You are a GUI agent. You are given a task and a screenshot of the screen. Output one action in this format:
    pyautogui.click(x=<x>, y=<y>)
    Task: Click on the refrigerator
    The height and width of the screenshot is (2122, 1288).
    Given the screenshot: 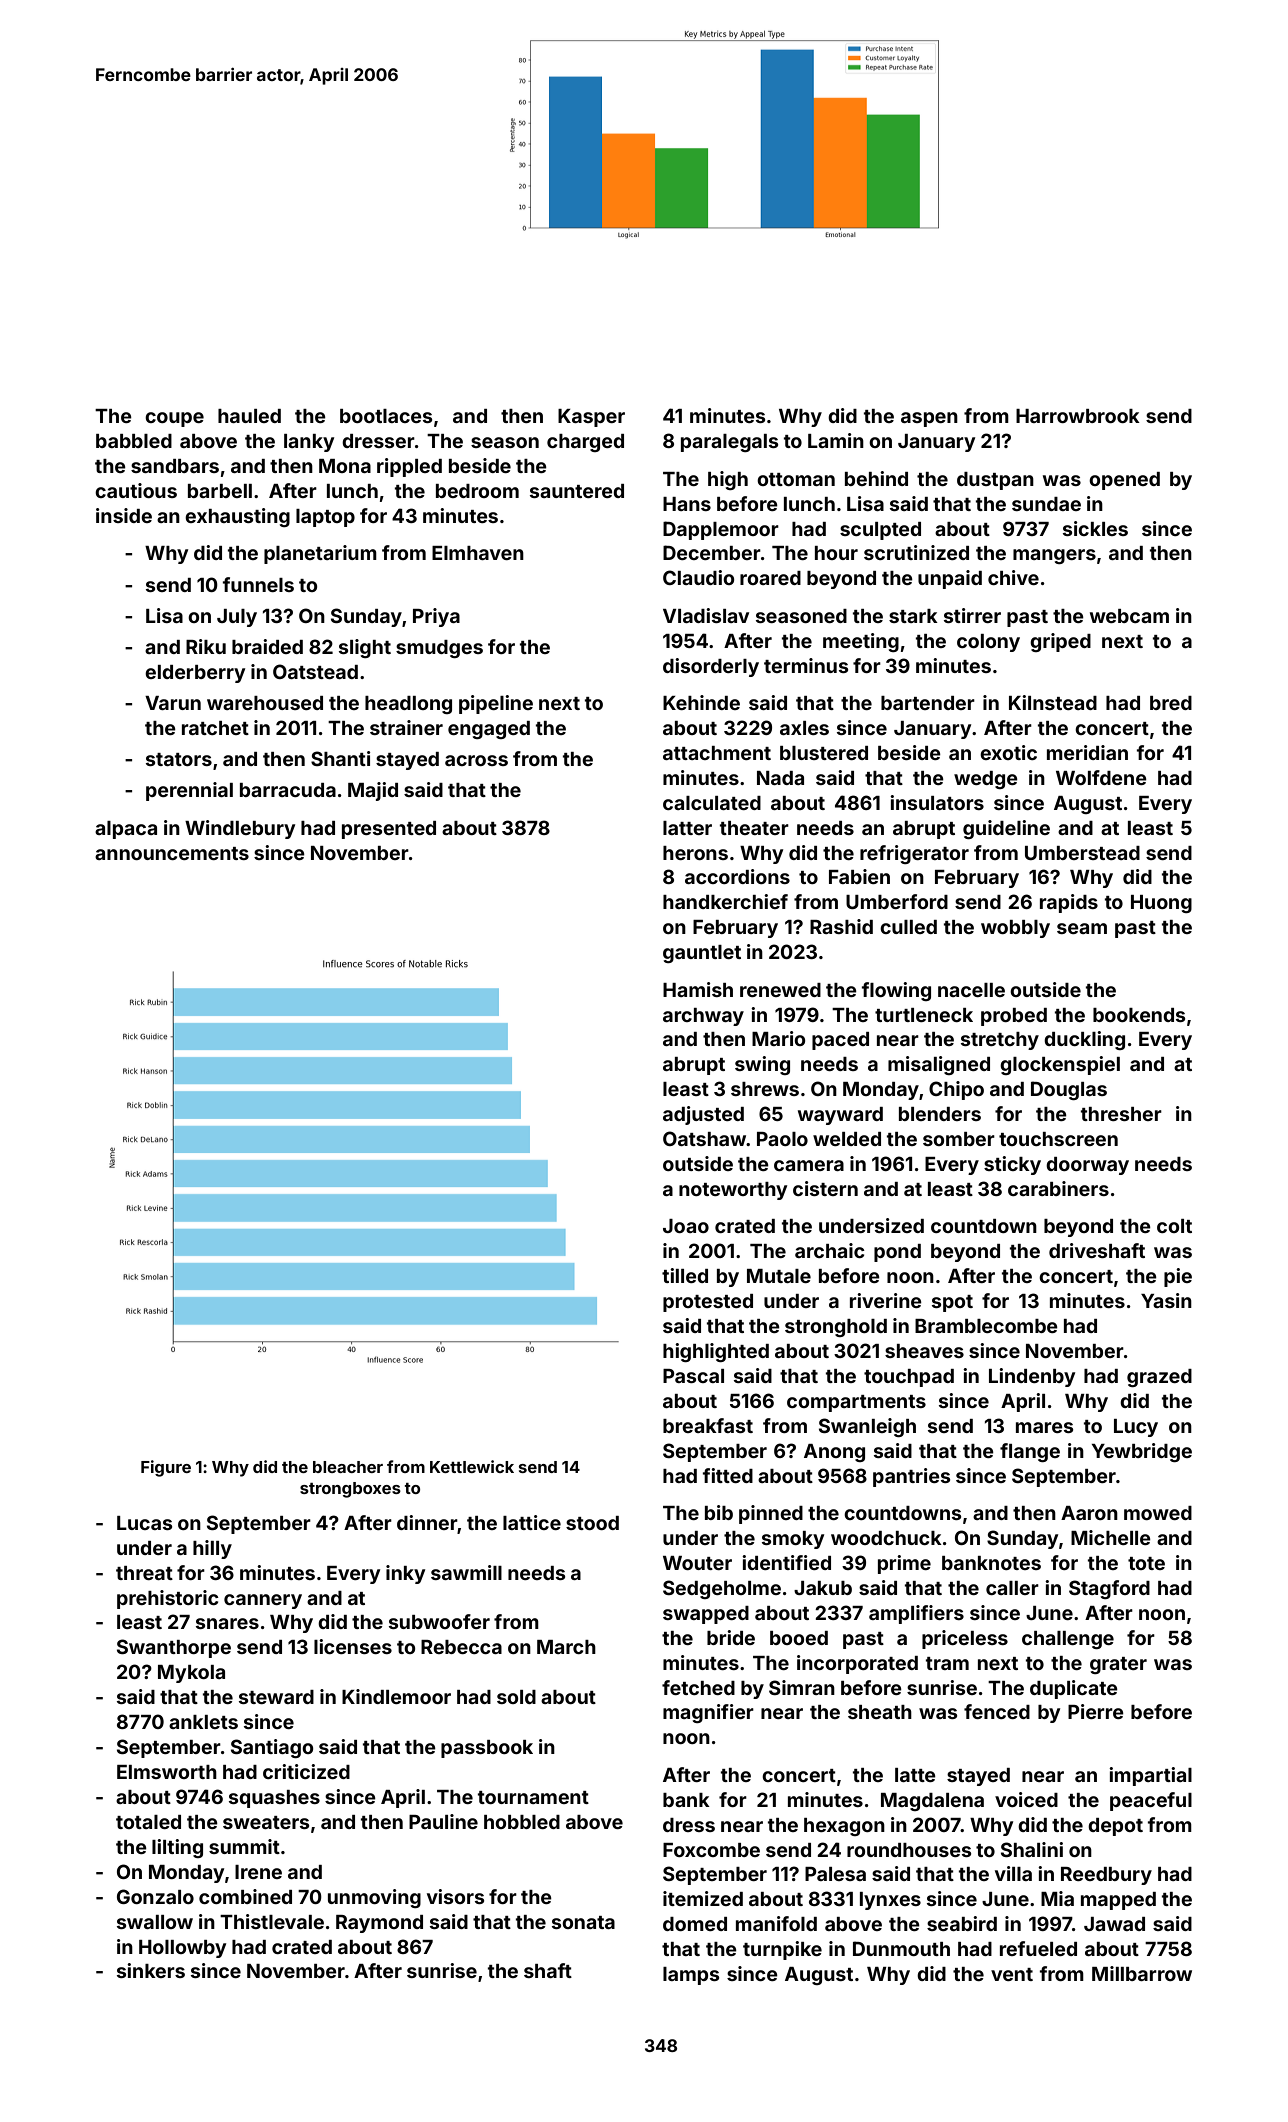 What is the action you would take?
    pyautogui.click(x=914, y=854)
